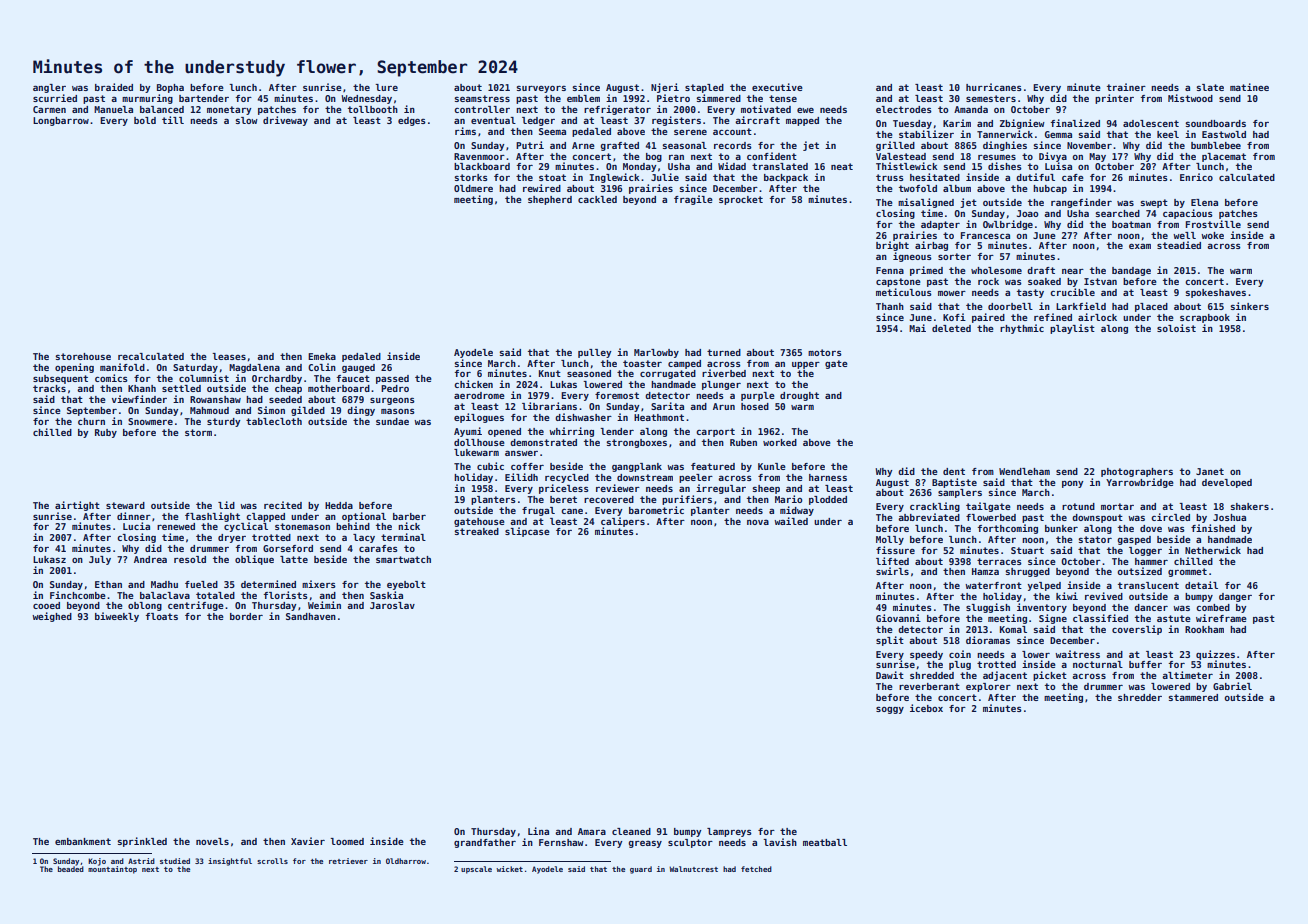 The width and height of the image is (1308, 924). I want to click on Hedda, so click(339, 505).
